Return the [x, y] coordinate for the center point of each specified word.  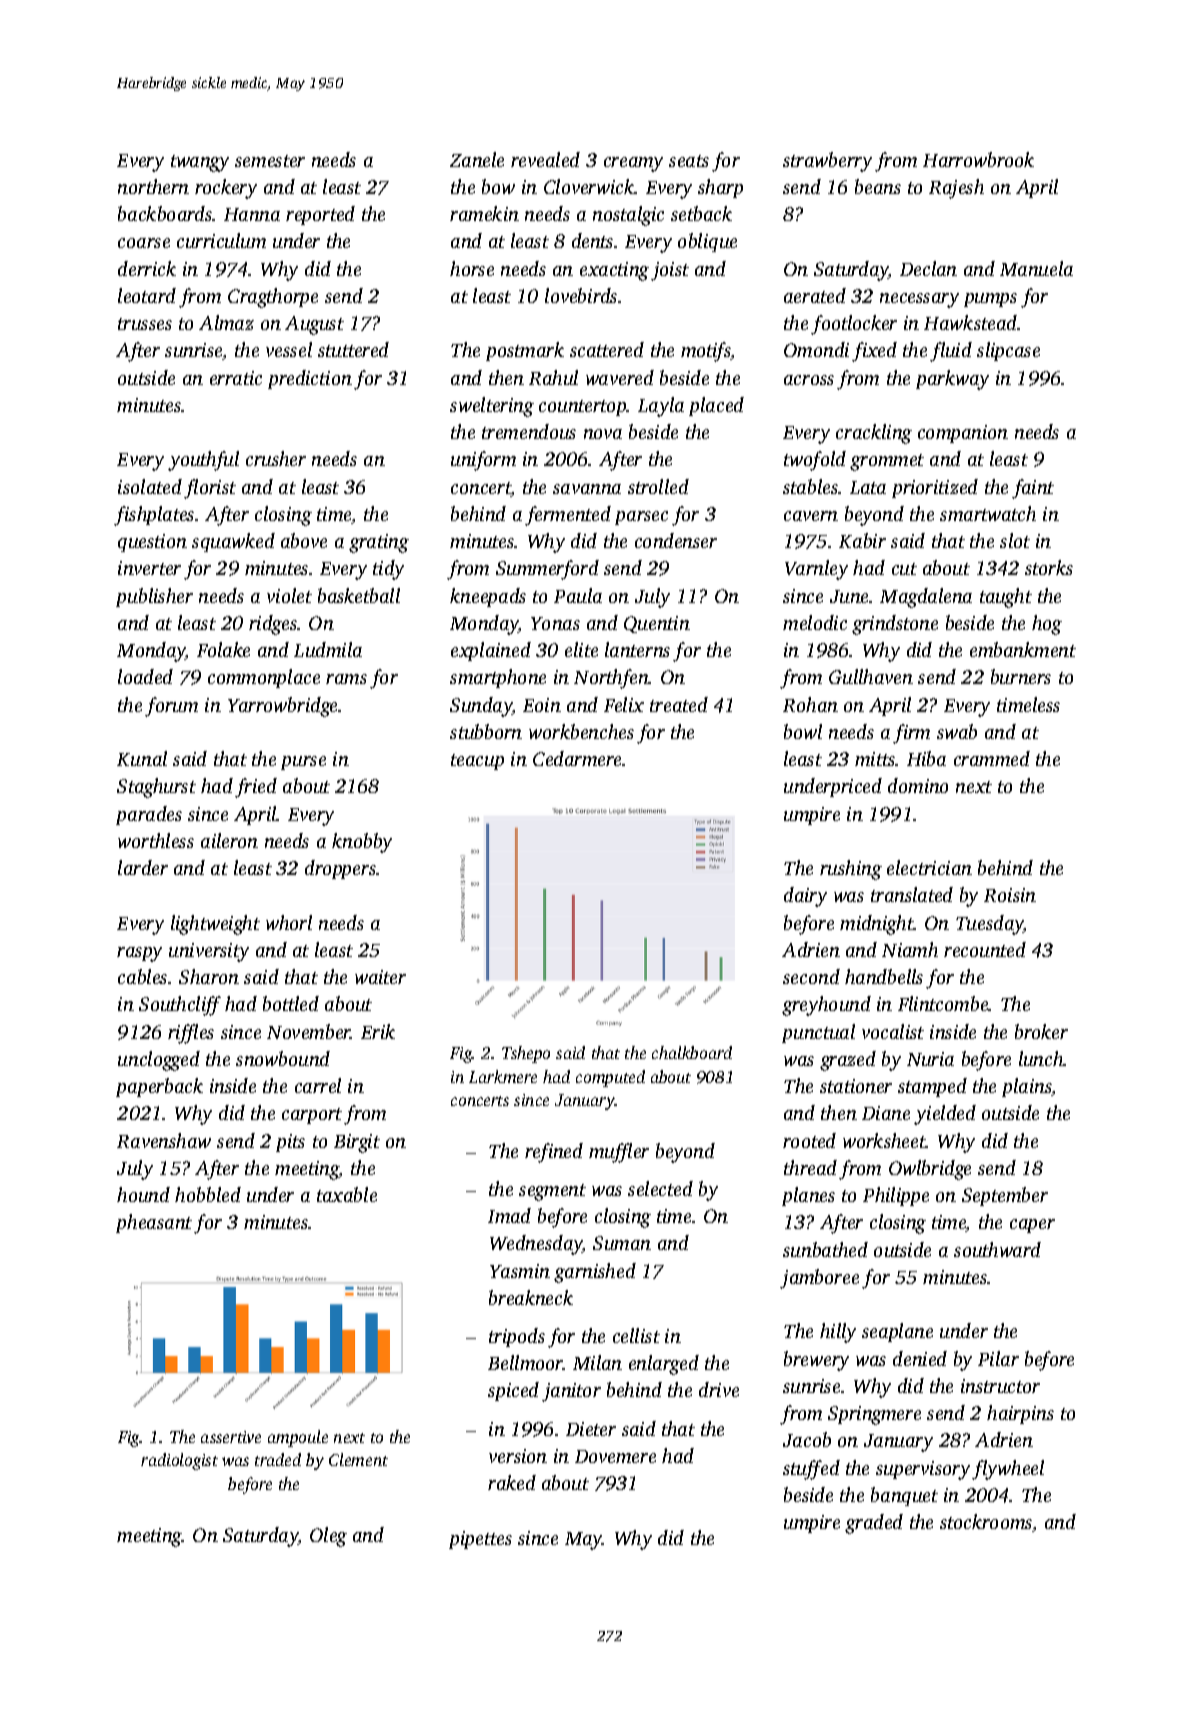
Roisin [1010, 895]
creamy [633, 164]
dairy [805, 897]
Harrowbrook [978, 159]
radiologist [179, 1461]
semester [270, 161]
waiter [380, 977]
